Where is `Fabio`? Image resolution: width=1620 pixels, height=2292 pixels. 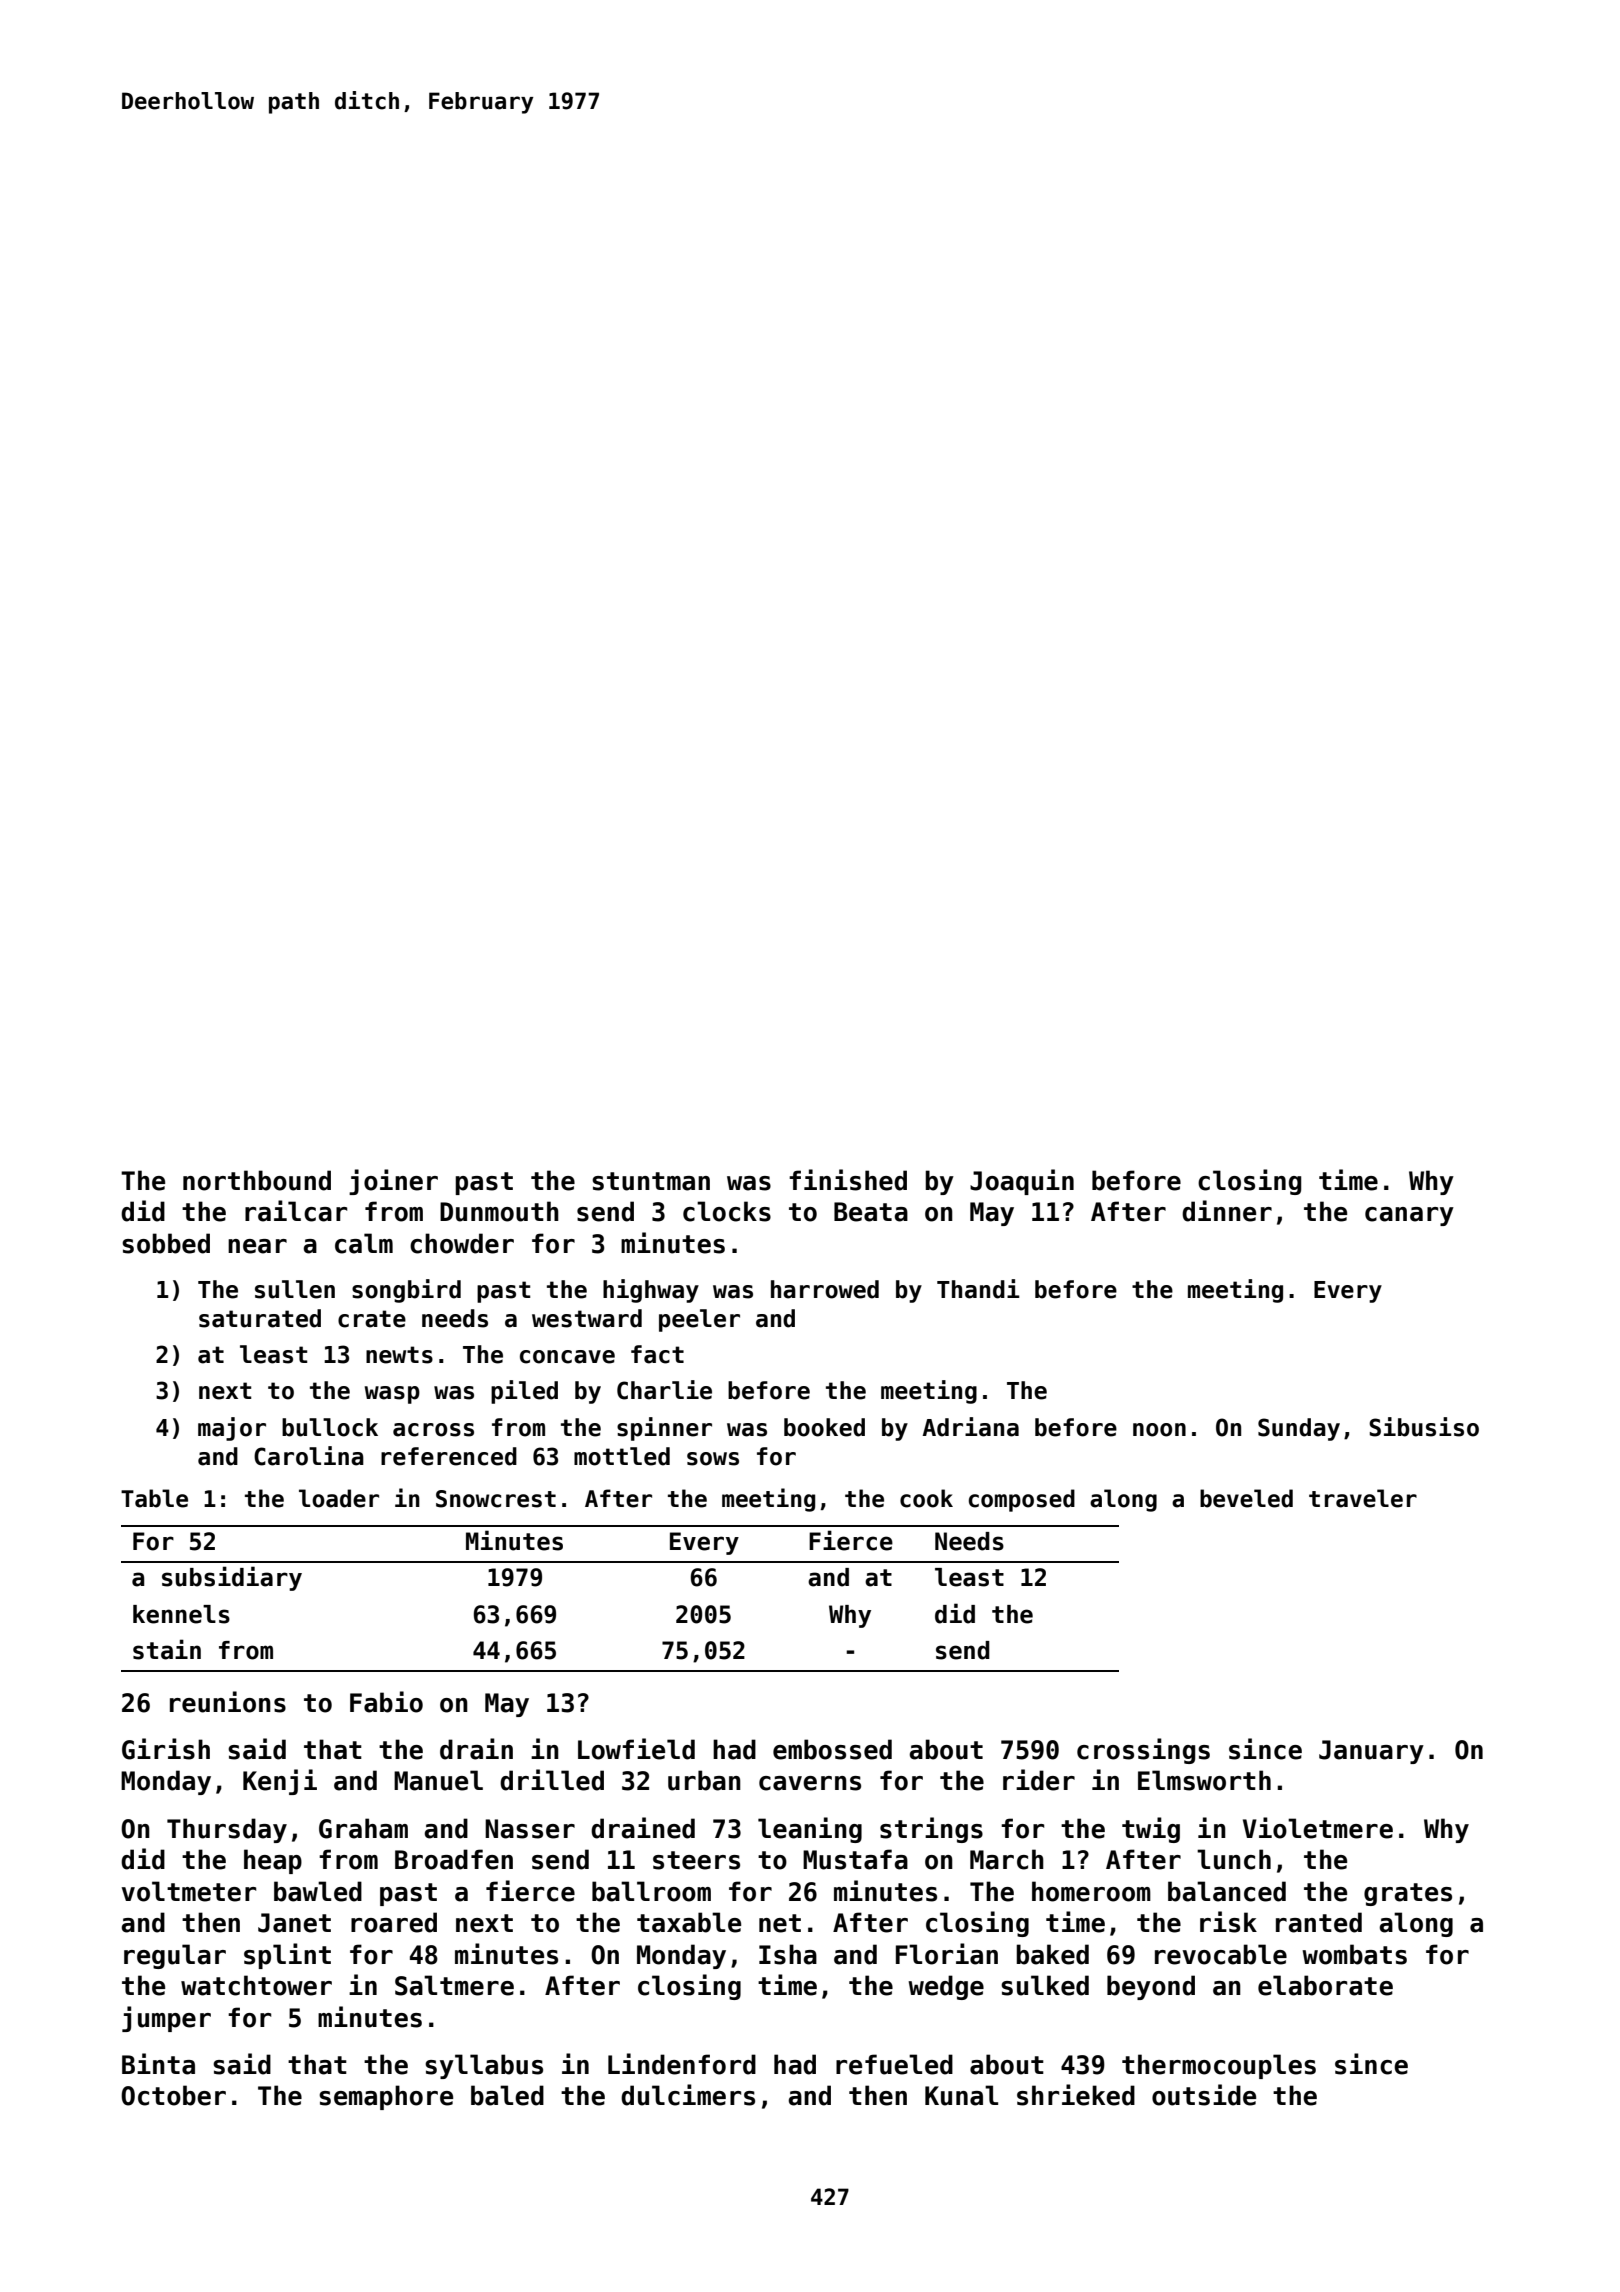
Fabio is located at coordinates (386, 1702).
